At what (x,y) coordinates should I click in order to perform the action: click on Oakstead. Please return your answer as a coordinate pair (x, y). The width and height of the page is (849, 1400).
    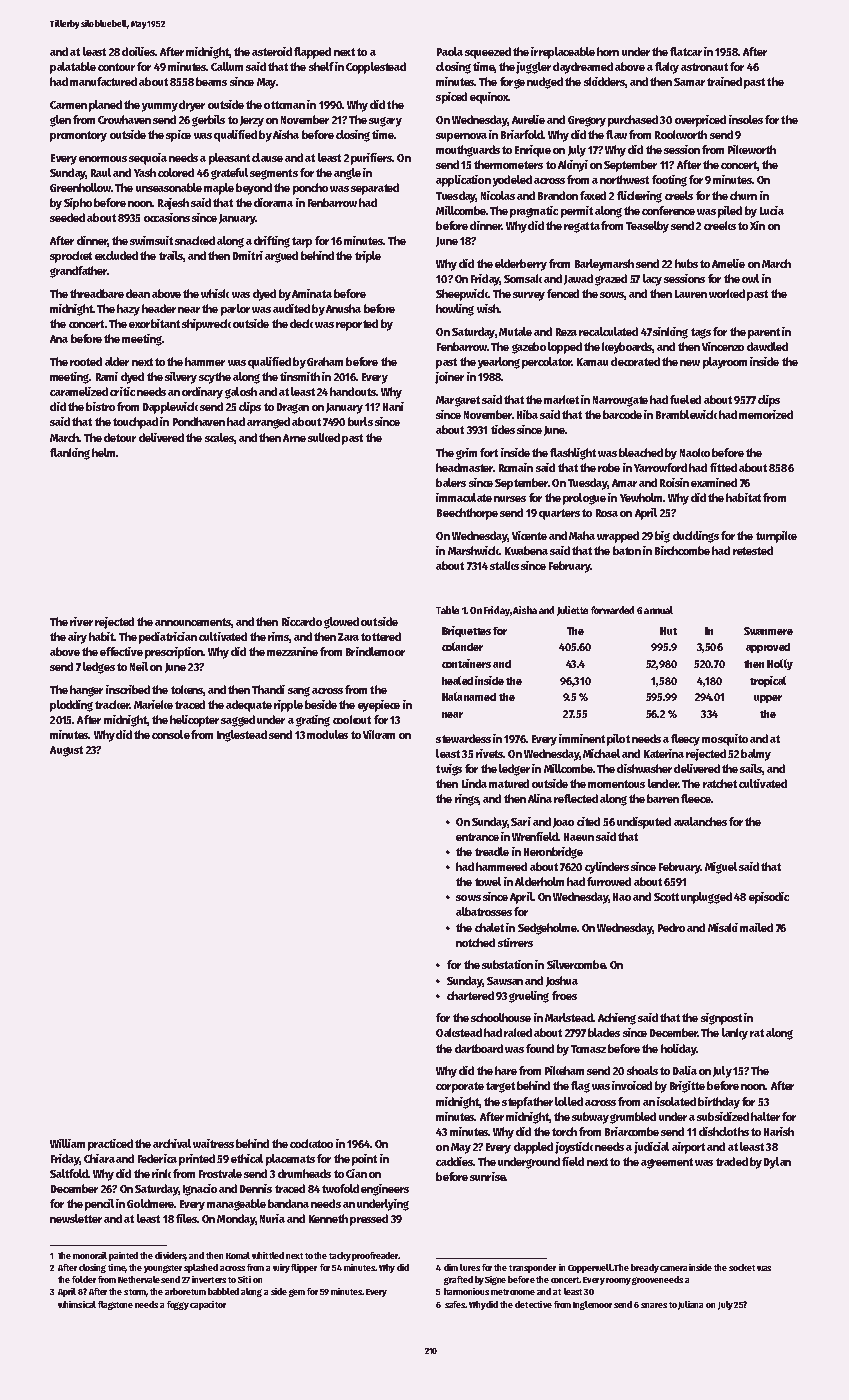
    Looking at the image, I should click on (459, 1032).
